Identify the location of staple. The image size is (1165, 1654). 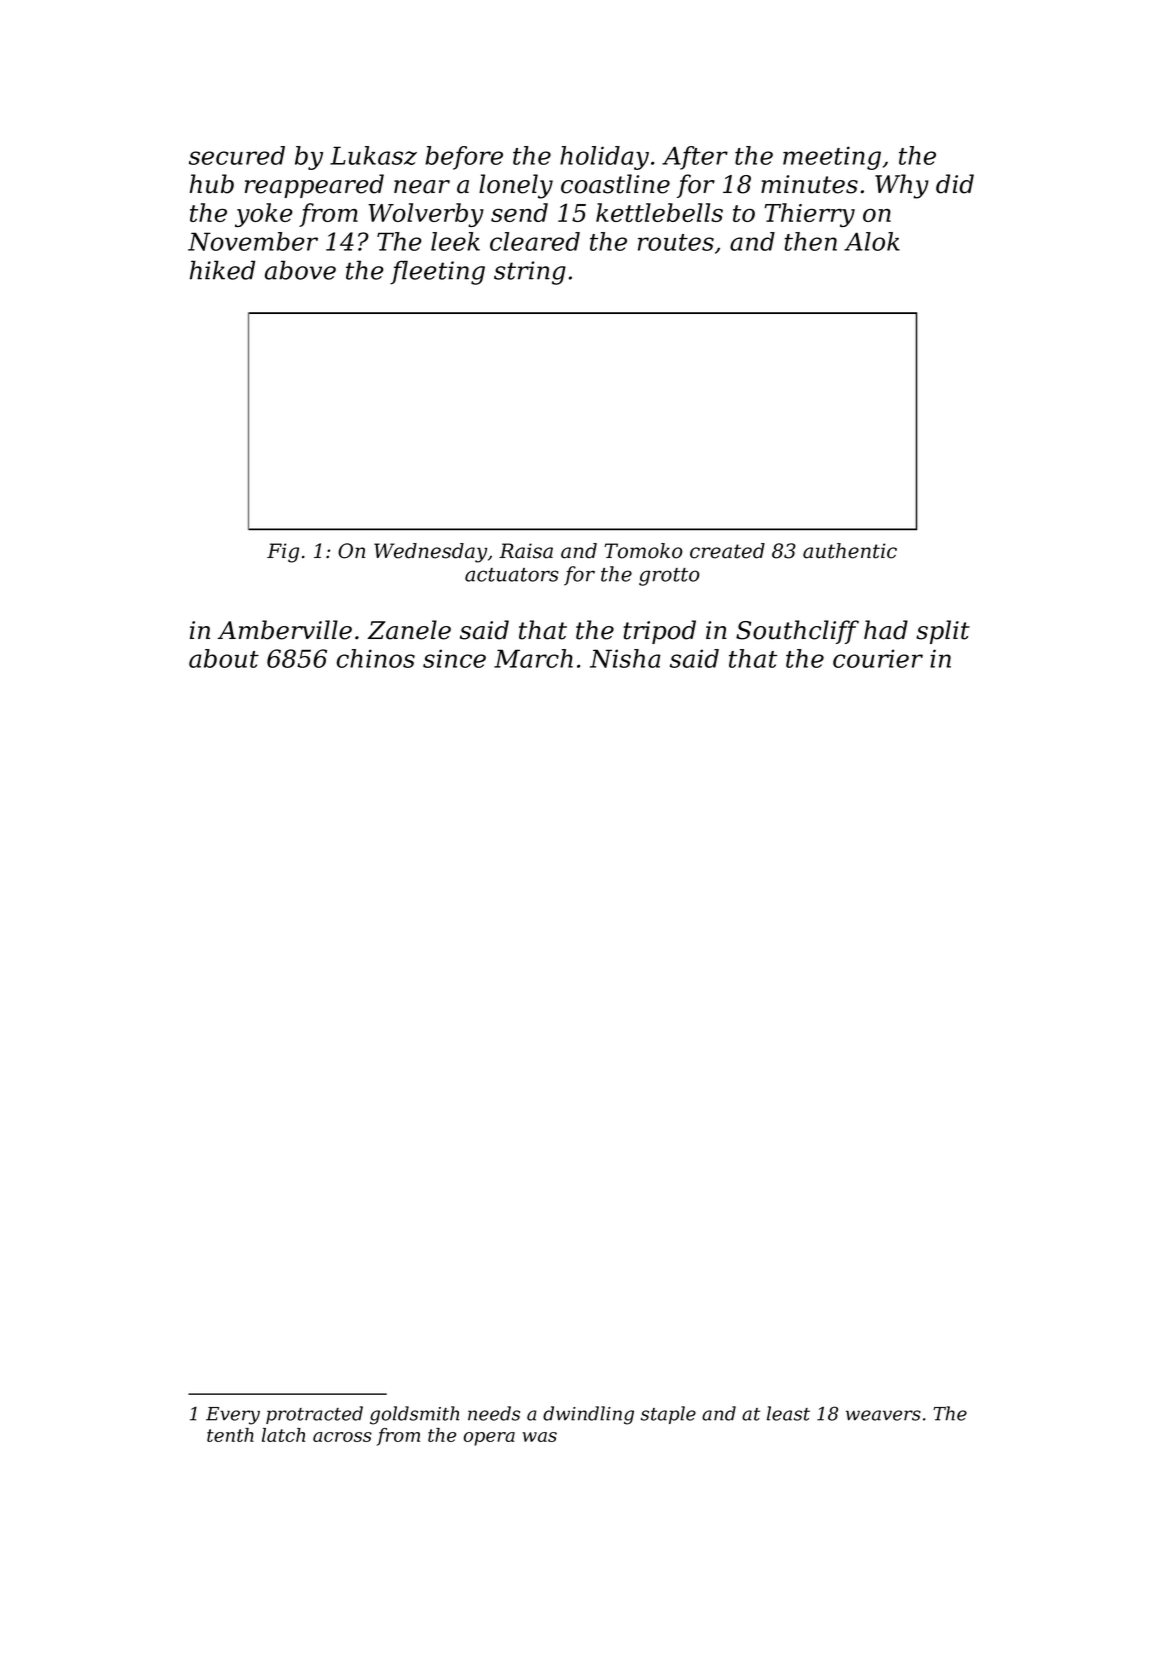
(668, 1415).
